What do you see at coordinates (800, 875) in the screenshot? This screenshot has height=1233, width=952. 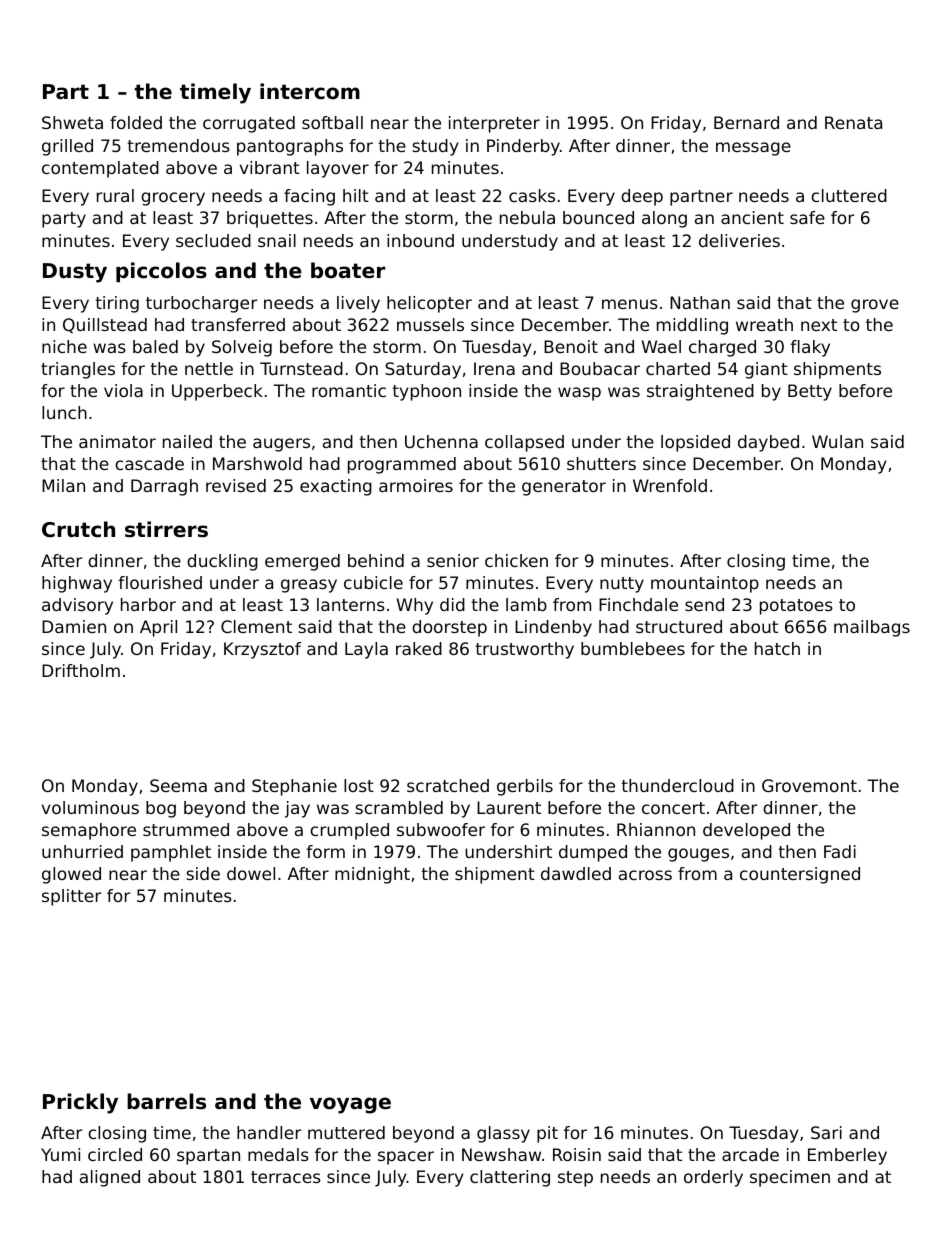 I see `countersigned` at bounding box center [800, 875].
